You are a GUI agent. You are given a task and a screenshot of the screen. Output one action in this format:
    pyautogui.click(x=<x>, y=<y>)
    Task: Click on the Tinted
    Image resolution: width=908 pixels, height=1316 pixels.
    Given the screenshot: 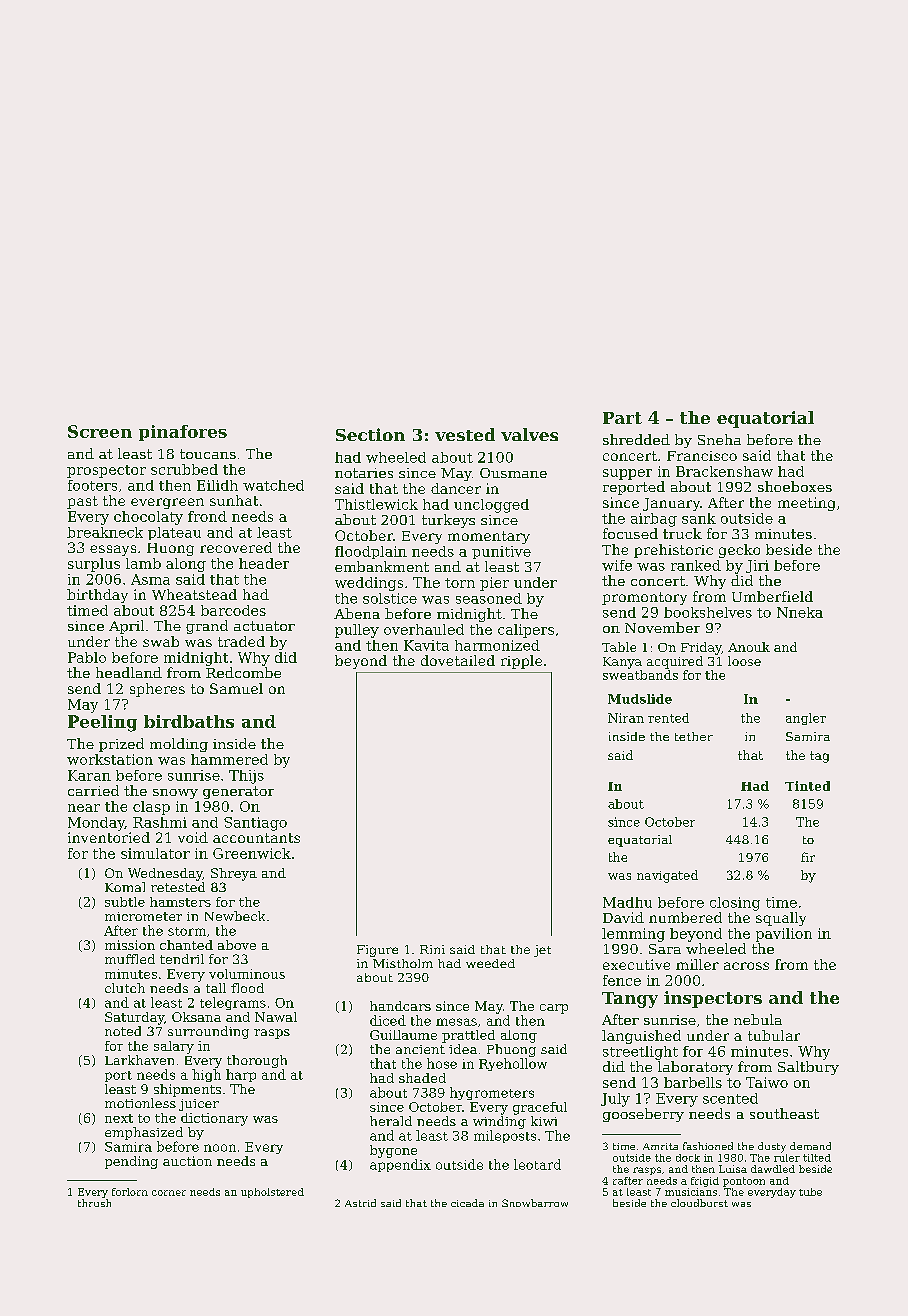 What is the action you would take?
    pyautogui.click(x=807, y=786)
